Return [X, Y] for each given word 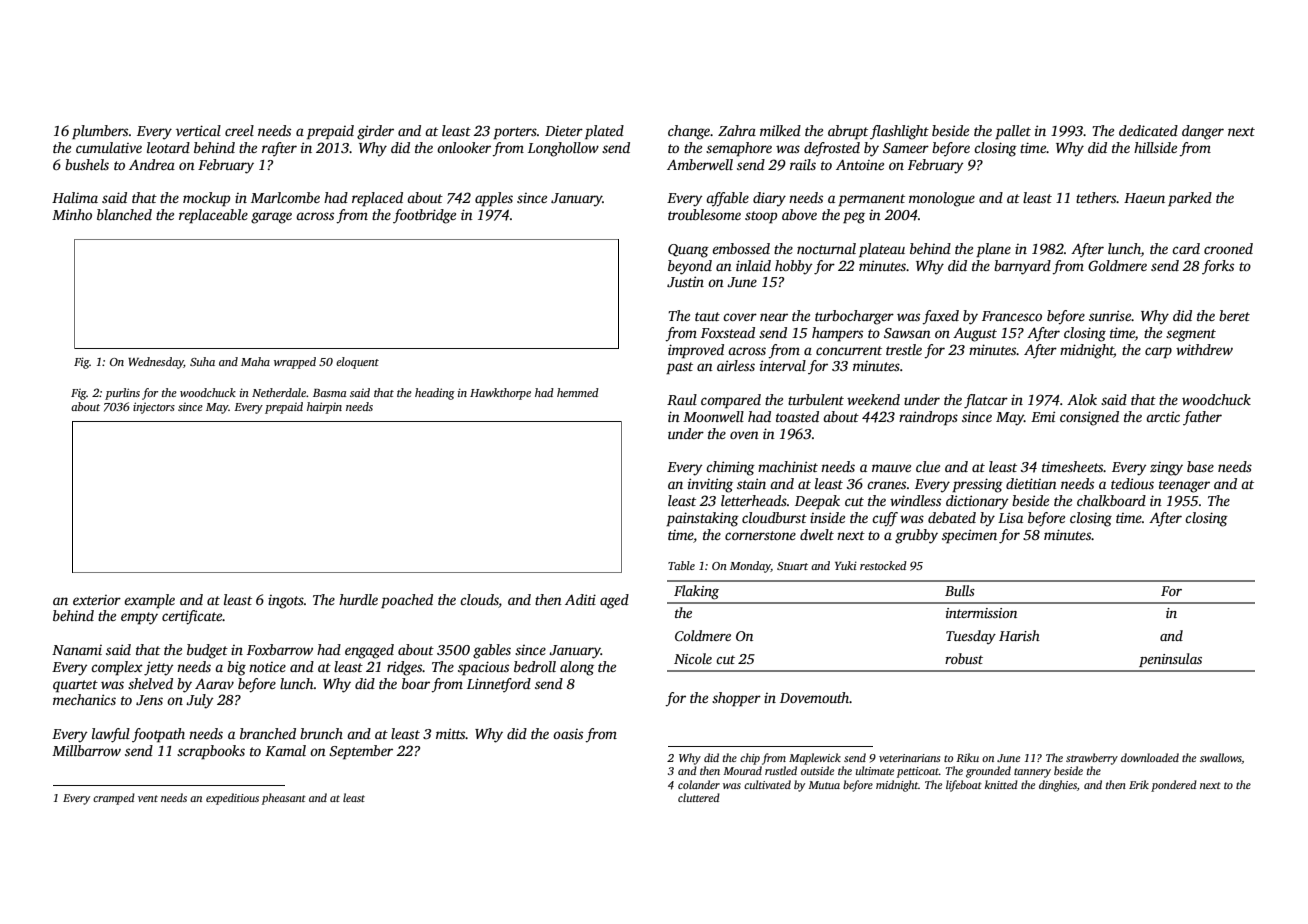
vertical [198, 130]
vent [148, 798]
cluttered [699, 797]
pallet [1013, 132]
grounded [988, 772]
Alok [1082, 399]
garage [271, 218]
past [679, 368]
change [689, 132]
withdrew [1204, 349]
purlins [122, 394]
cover [740, 317]
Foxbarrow [280, 649]
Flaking [696, 592]
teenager [1184, 486]
